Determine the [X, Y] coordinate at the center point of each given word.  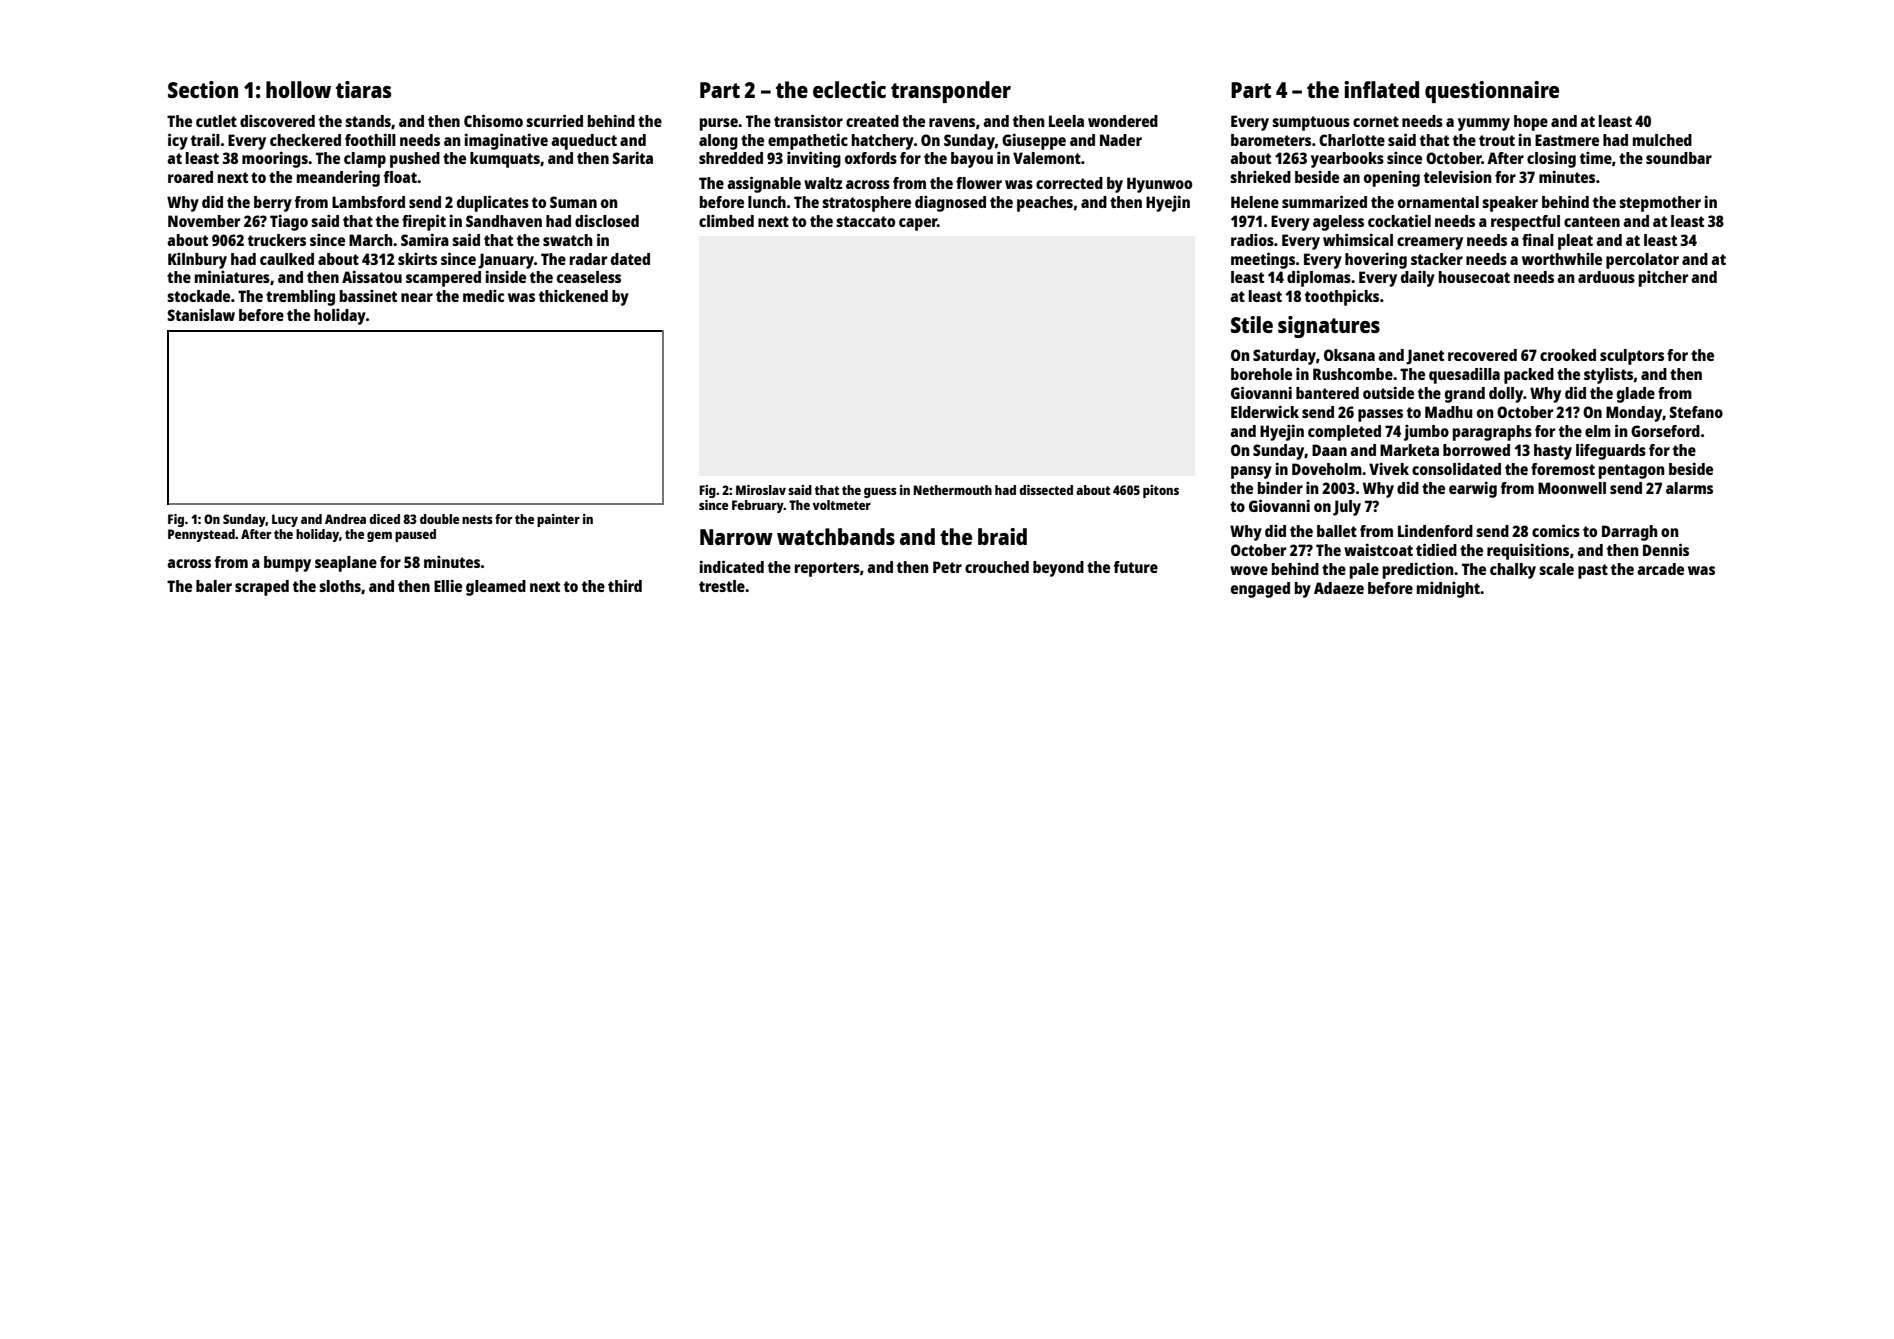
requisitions [1528, 551]
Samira [425, 239]
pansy [1251, 472]
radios [1252, 240]
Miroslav [761, 490]
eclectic [849, 89]
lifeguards [1611, 452]
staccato [865, 221]
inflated [1381, 89]
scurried [554, 120]
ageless [1338, 223]
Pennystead [201, 535]
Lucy [285, 520]
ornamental [1438, 202]
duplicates [493, 203]
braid [1002, 536]
